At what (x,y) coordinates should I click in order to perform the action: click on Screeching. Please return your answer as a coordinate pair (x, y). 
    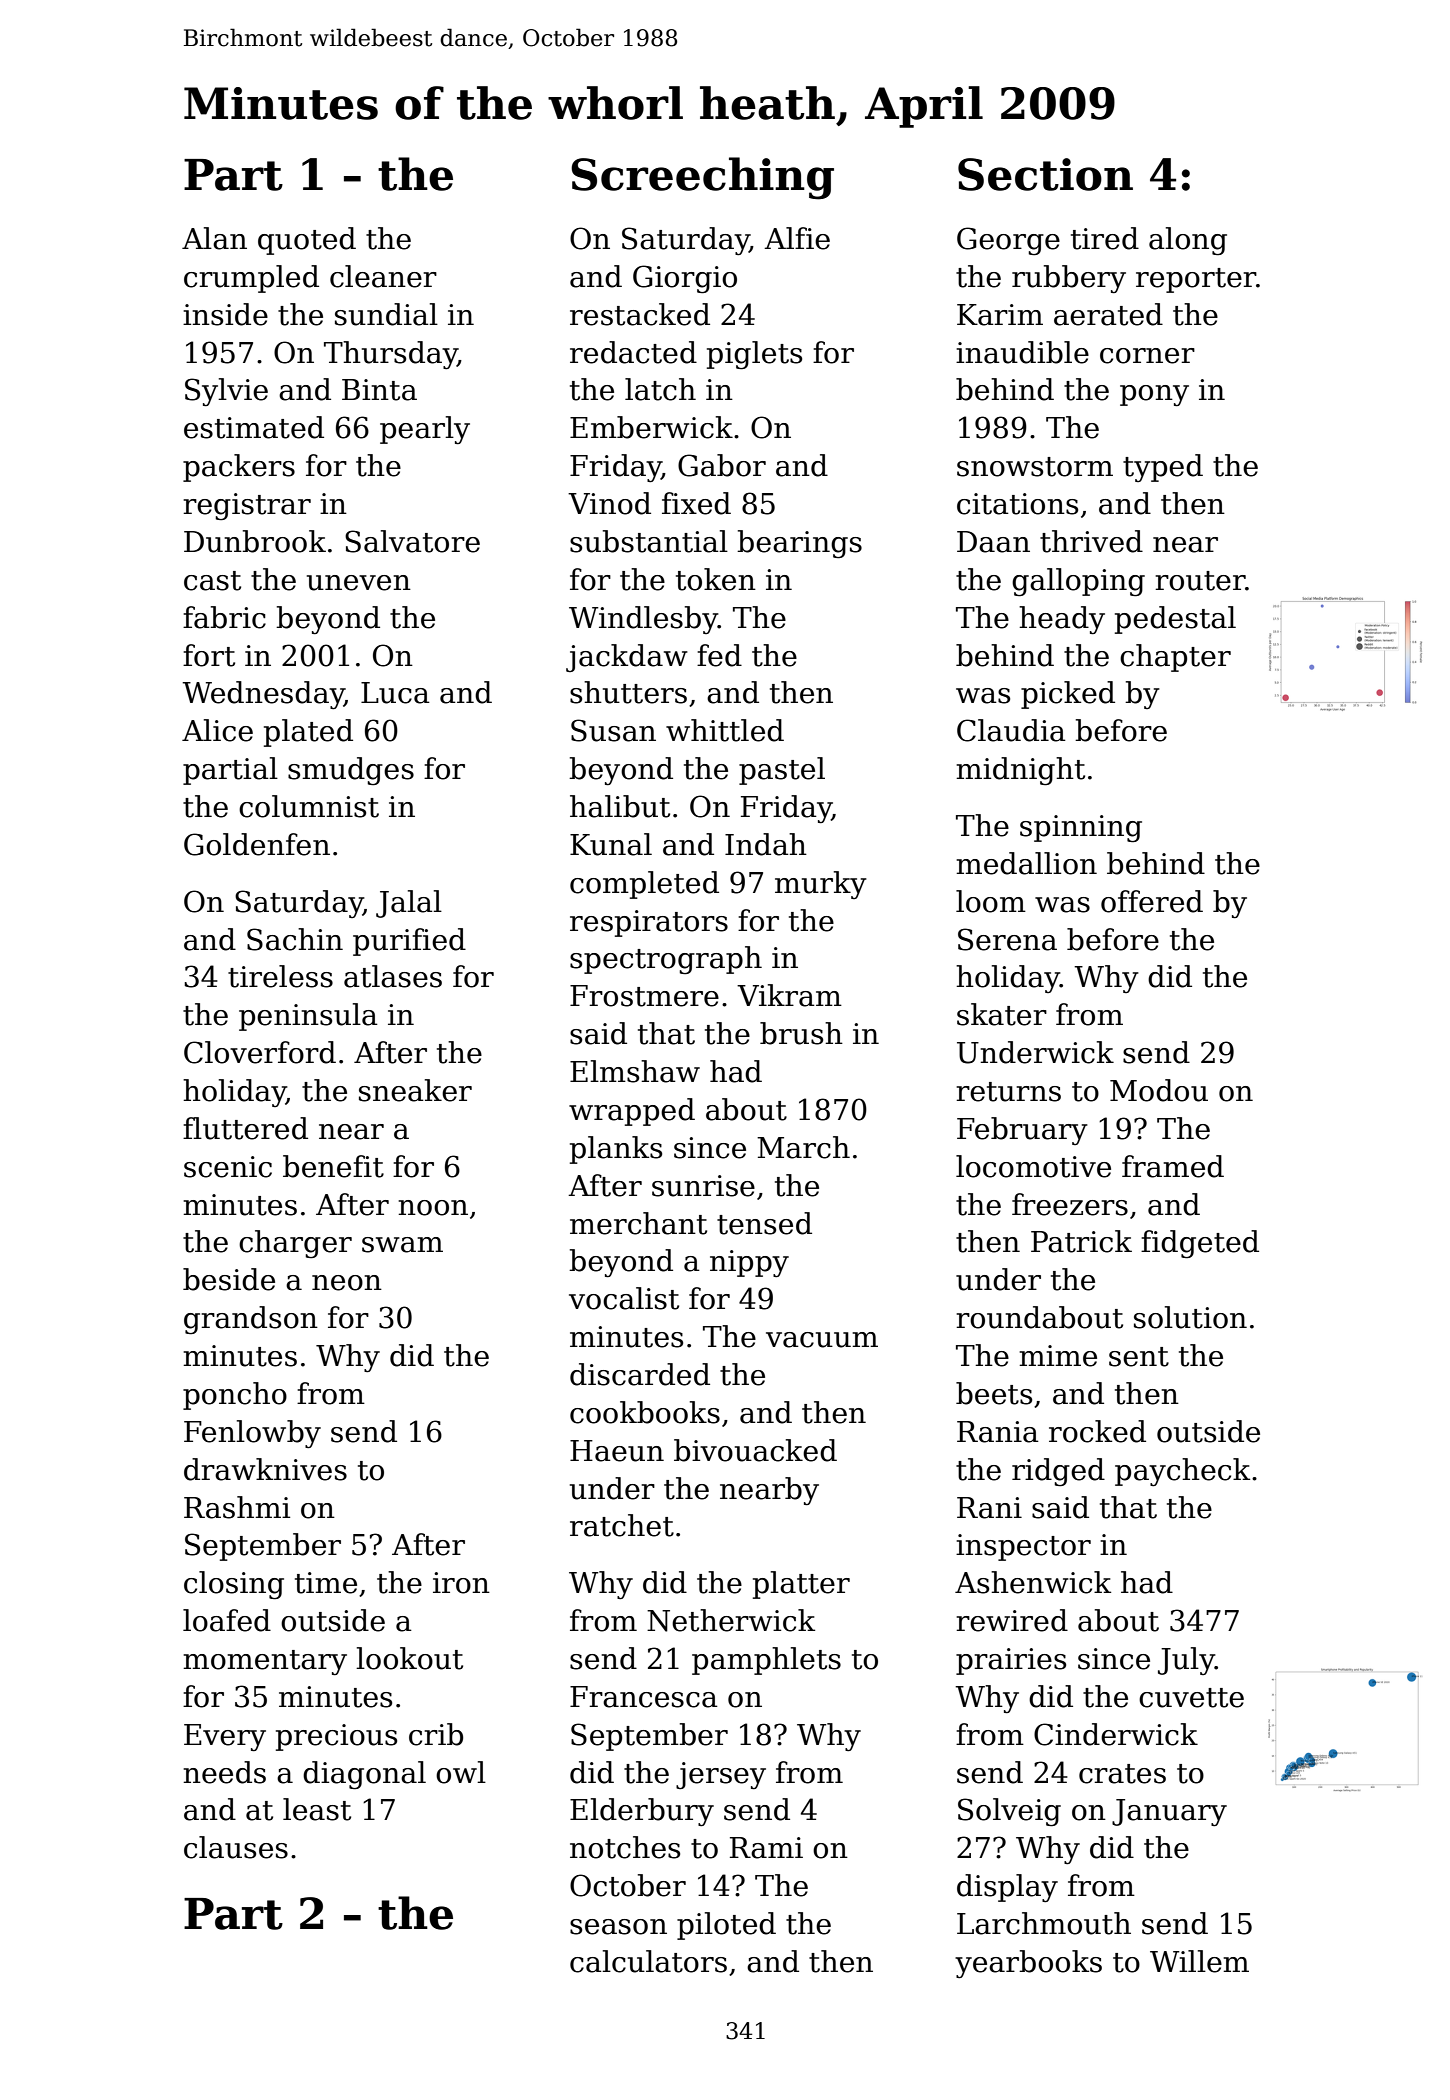
    Looking at the image, I should click on (702, 178).
